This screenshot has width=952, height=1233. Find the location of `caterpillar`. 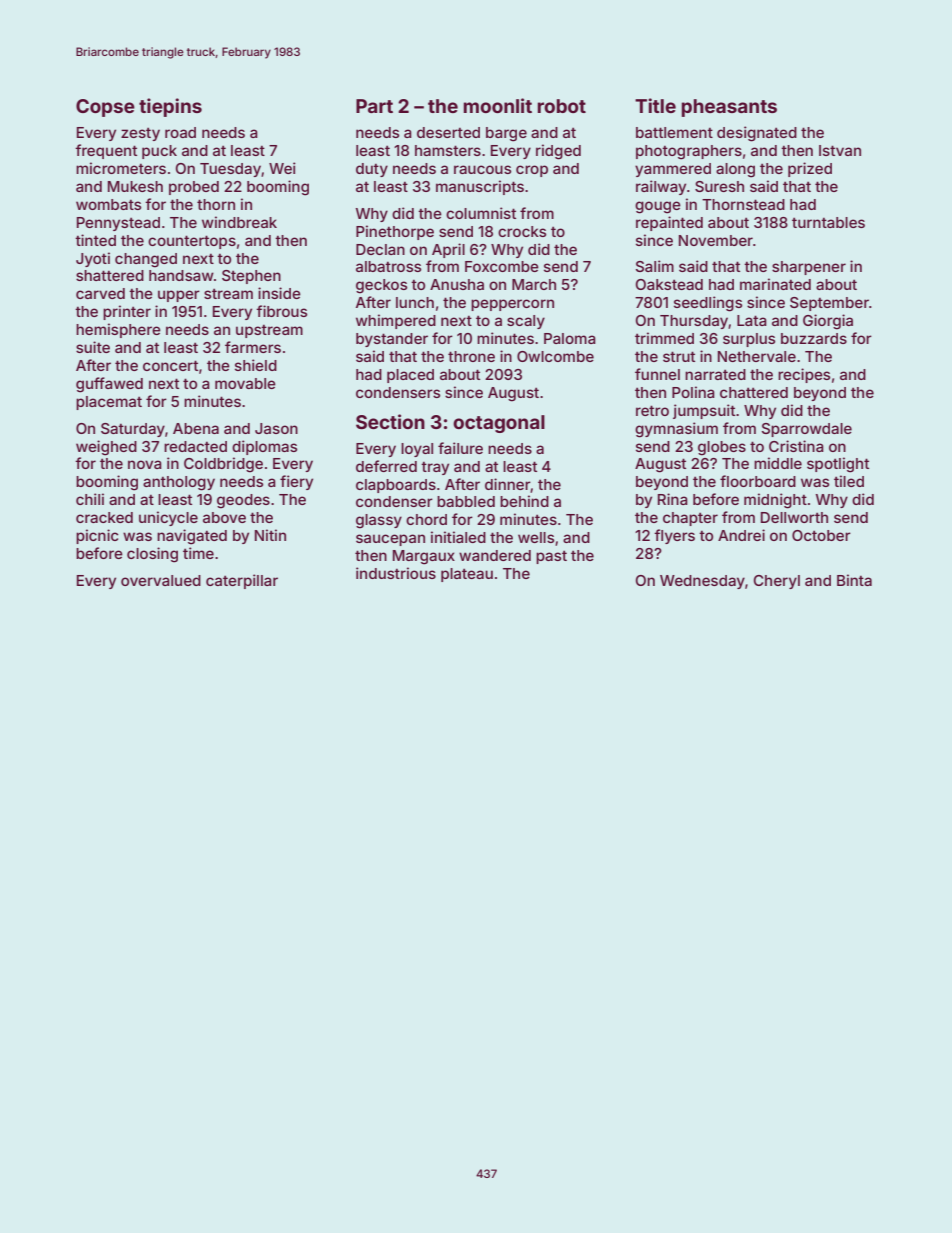

caterpillar is located at coordinates (242, 581).
